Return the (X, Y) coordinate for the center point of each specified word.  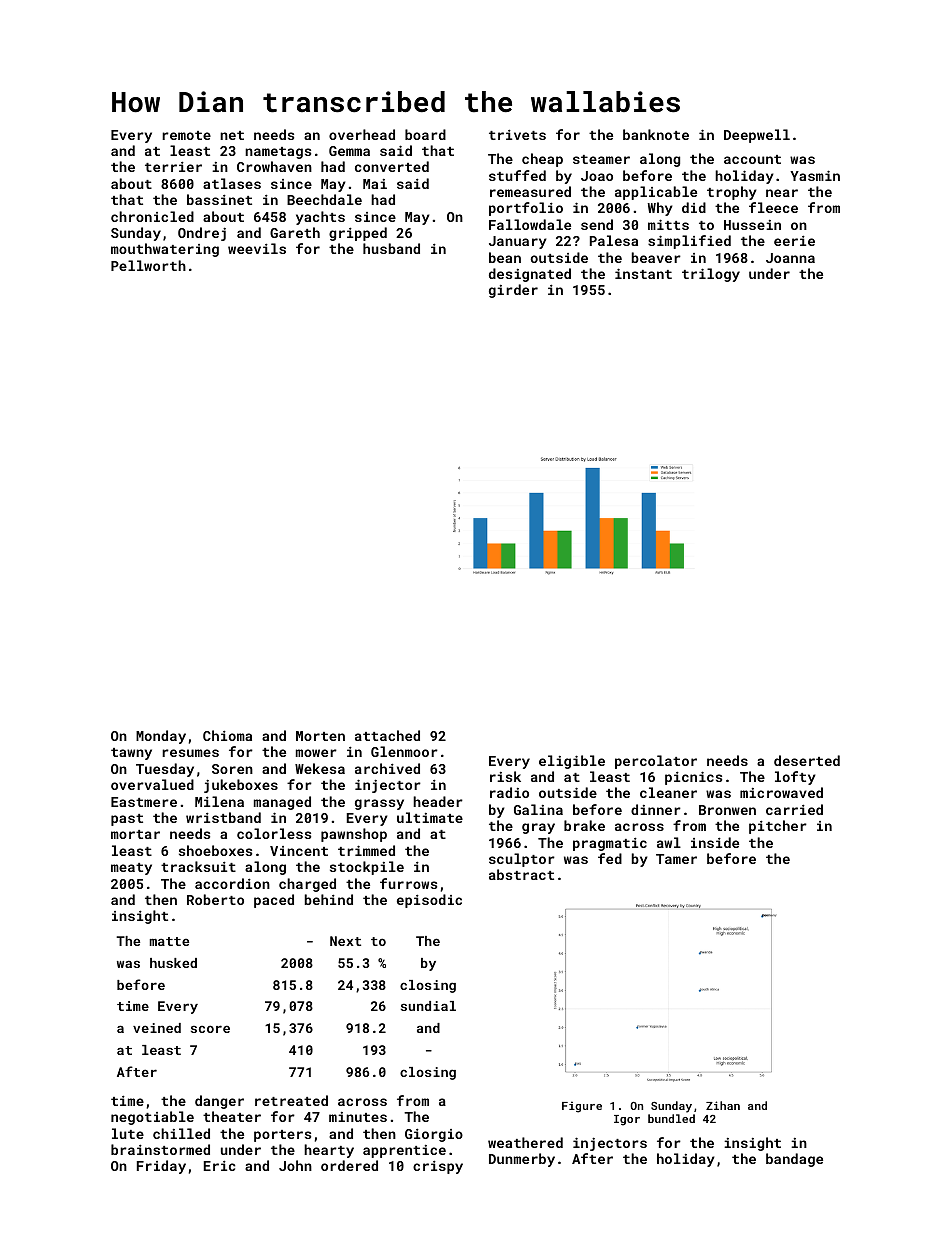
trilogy (711, 275)
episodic (429, 901)
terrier (173, 167)
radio (509, 792)
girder (513, 291)
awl (669, 842)
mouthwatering (165, 250)
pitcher (778, 827)
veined (157, 1028)
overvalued (152, 784)
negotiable (152, 1118)
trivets (517, 135)
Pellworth (148, 265)
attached (387, 735)
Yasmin (815, 175)
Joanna (790, 258)
